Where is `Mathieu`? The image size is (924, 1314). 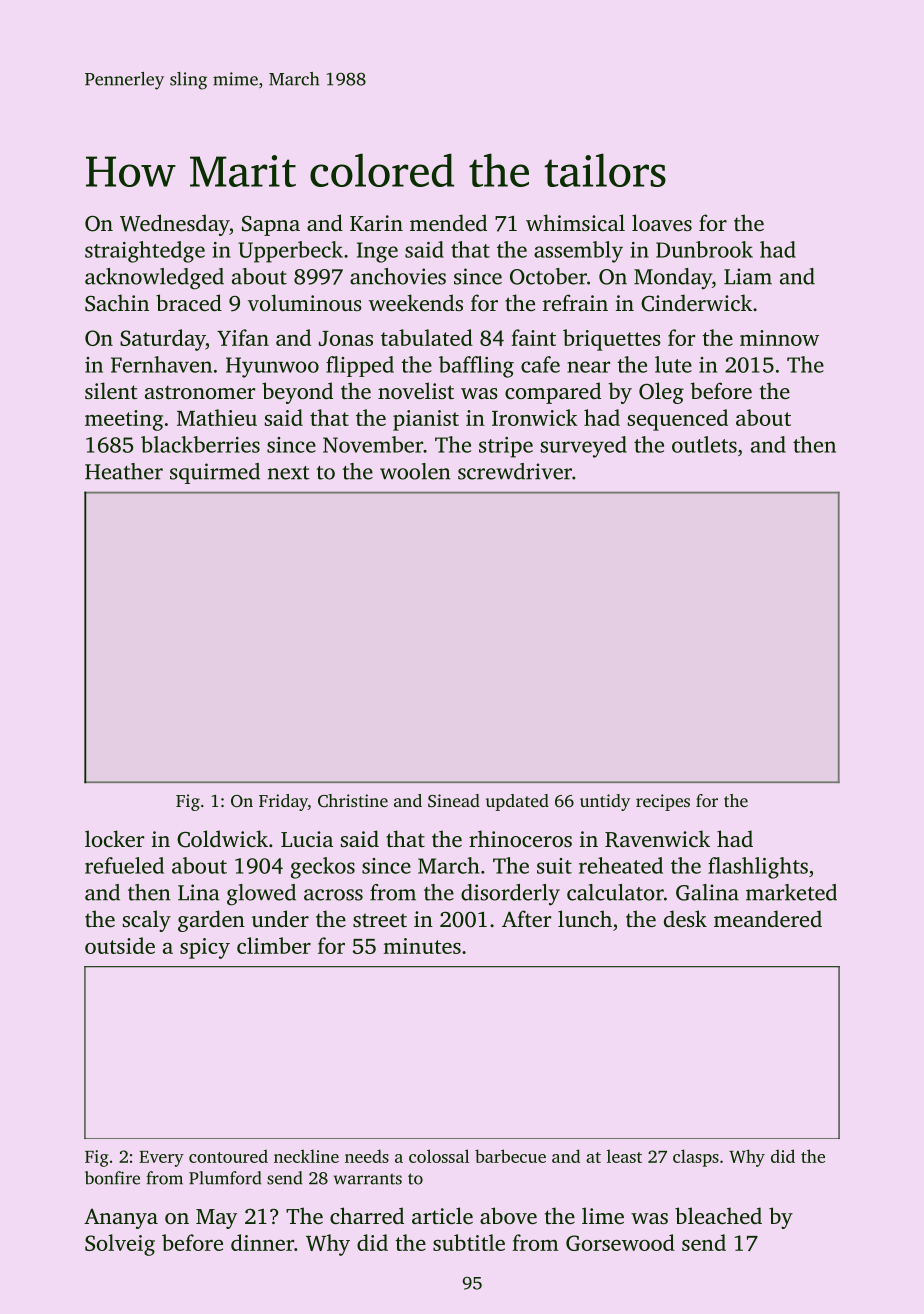
Mathieu is located at coordinates (217, 417).
